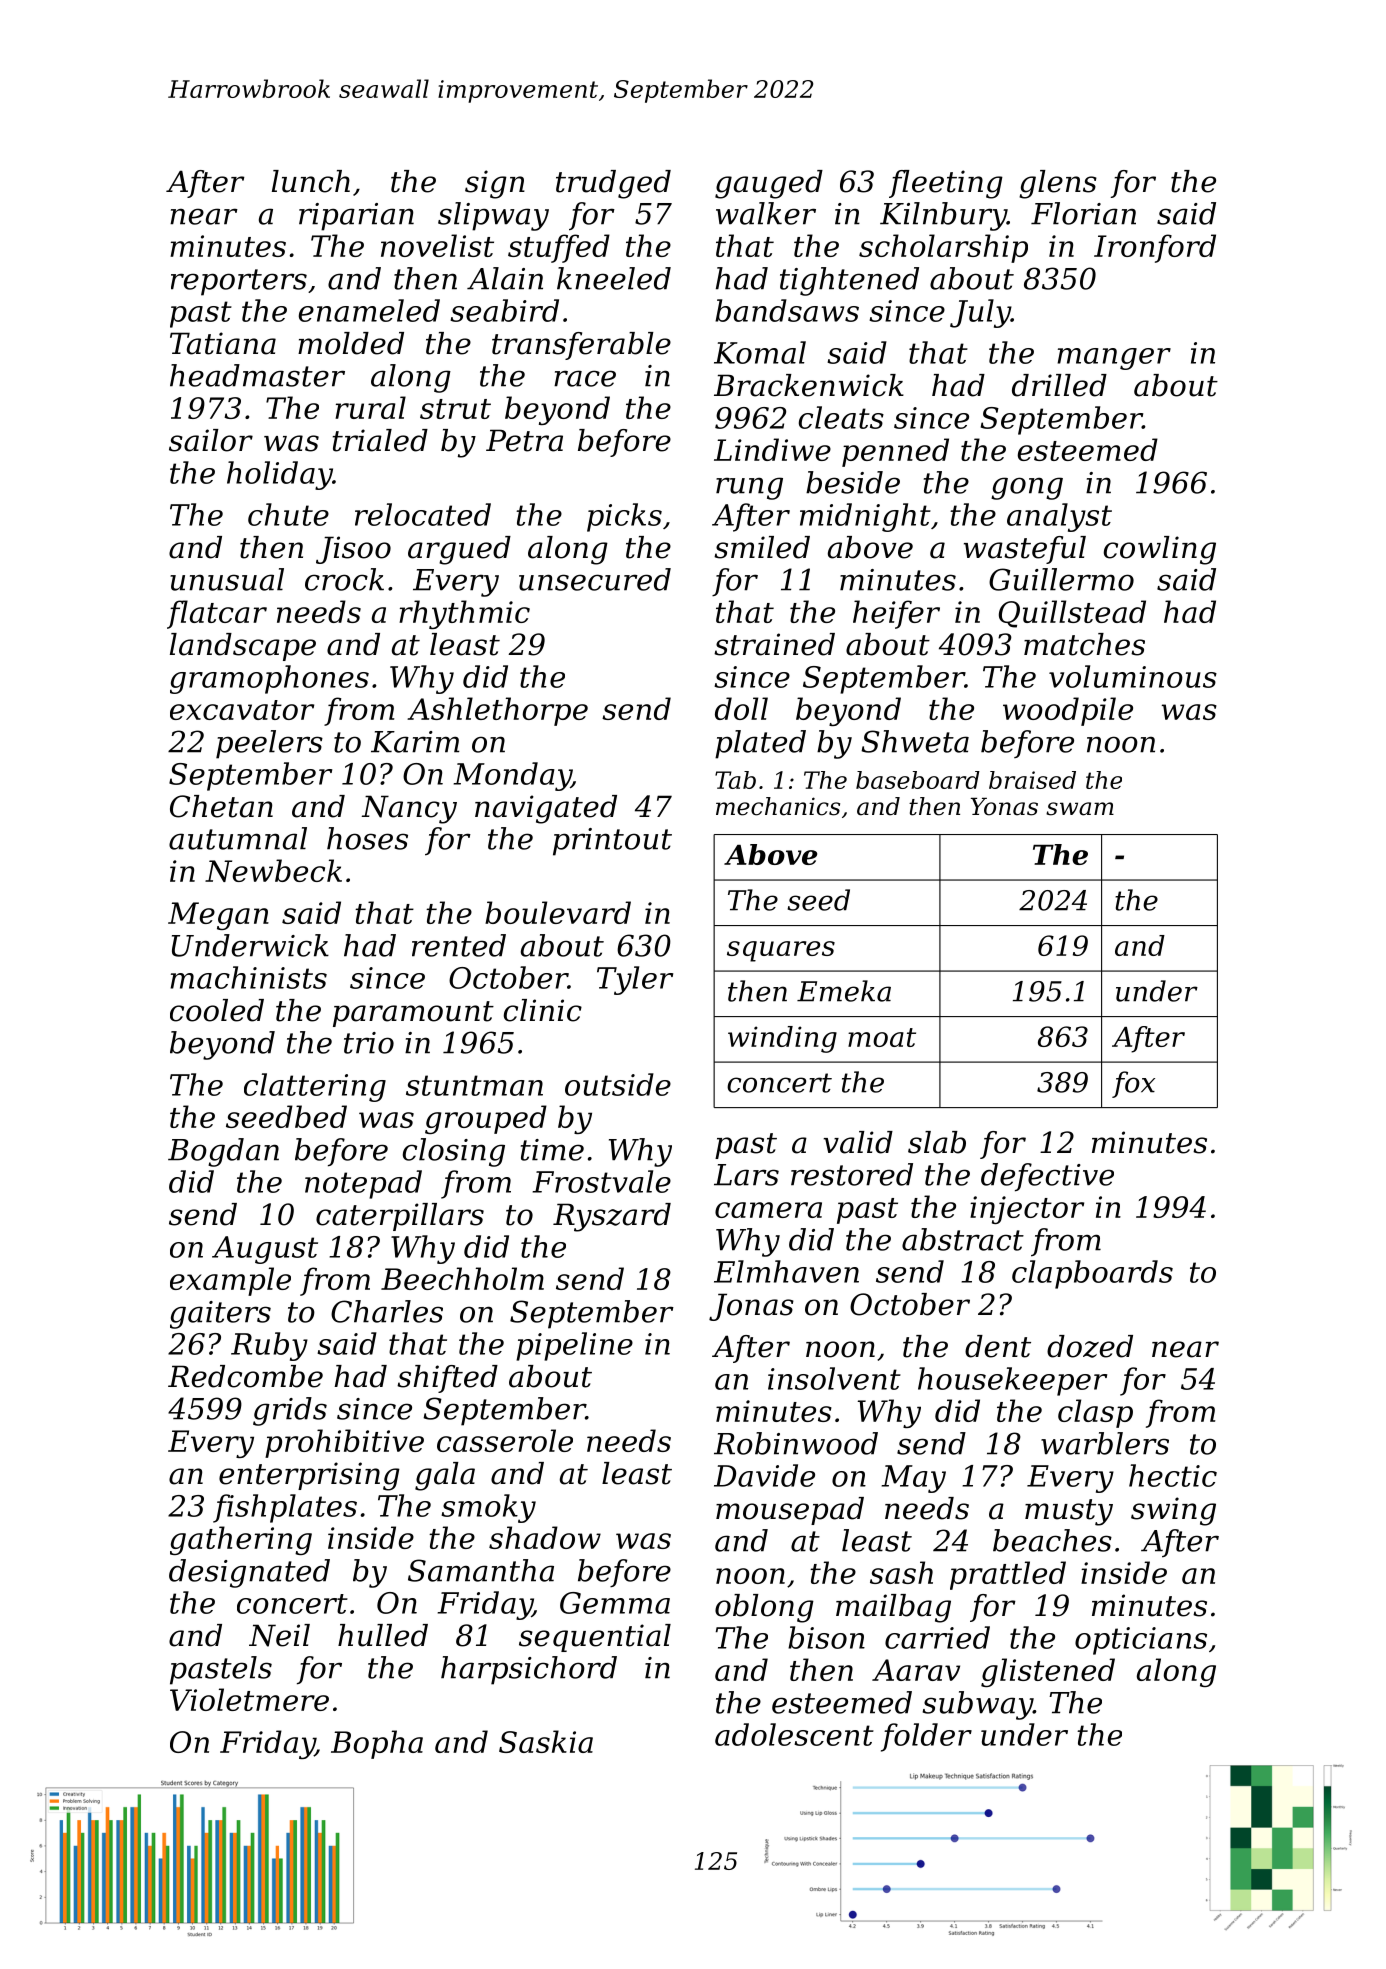 This screenshot has height=1969, width=1386. I want to click on Brackenwick, so click(809, 385).
